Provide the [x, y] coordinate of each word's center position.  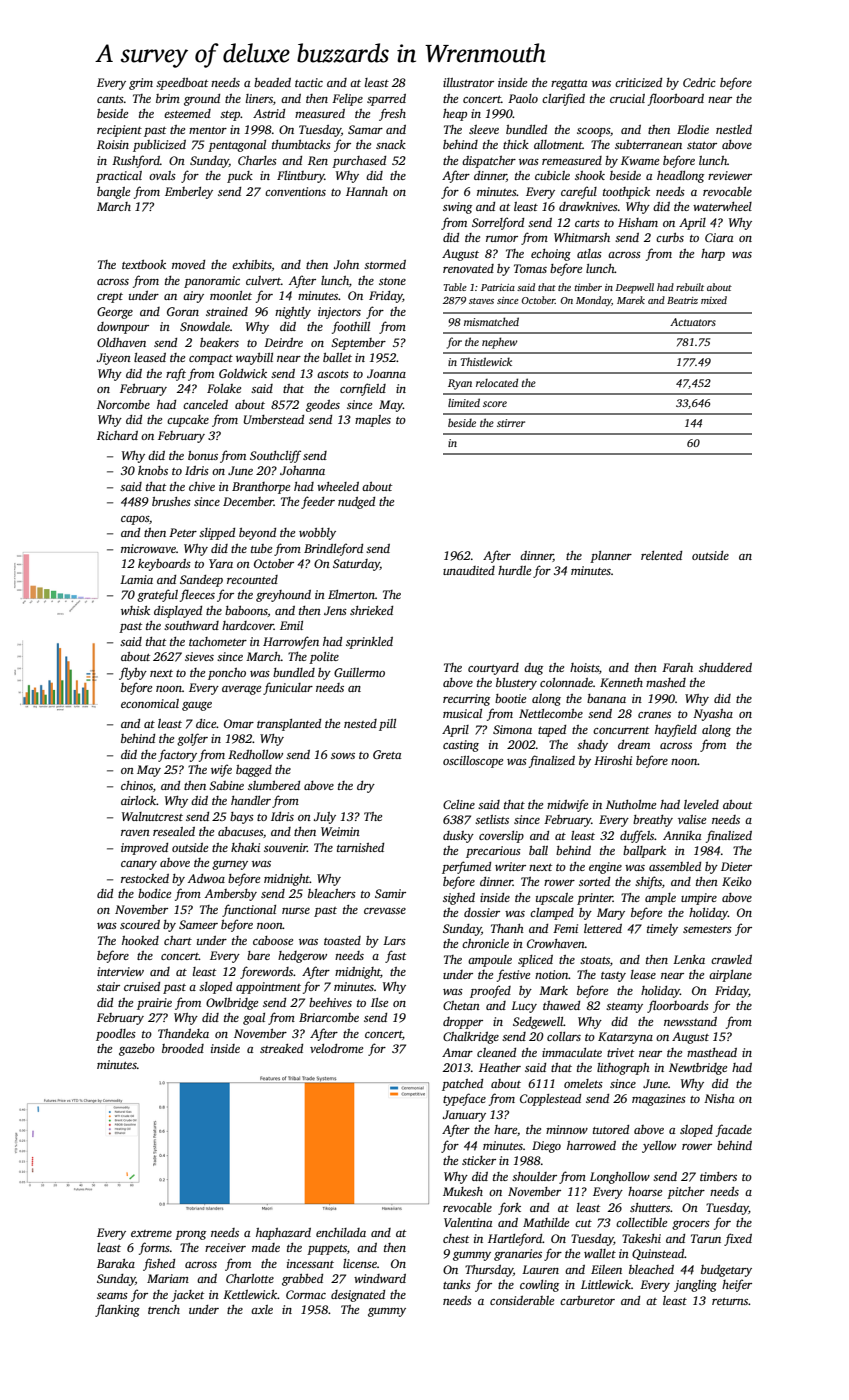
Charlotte [250, 1278]
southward [191, 625]
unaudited [469, 570]
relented [661, 555]
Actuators [693, 322]
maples [373, 421]
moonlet [231, 295]
